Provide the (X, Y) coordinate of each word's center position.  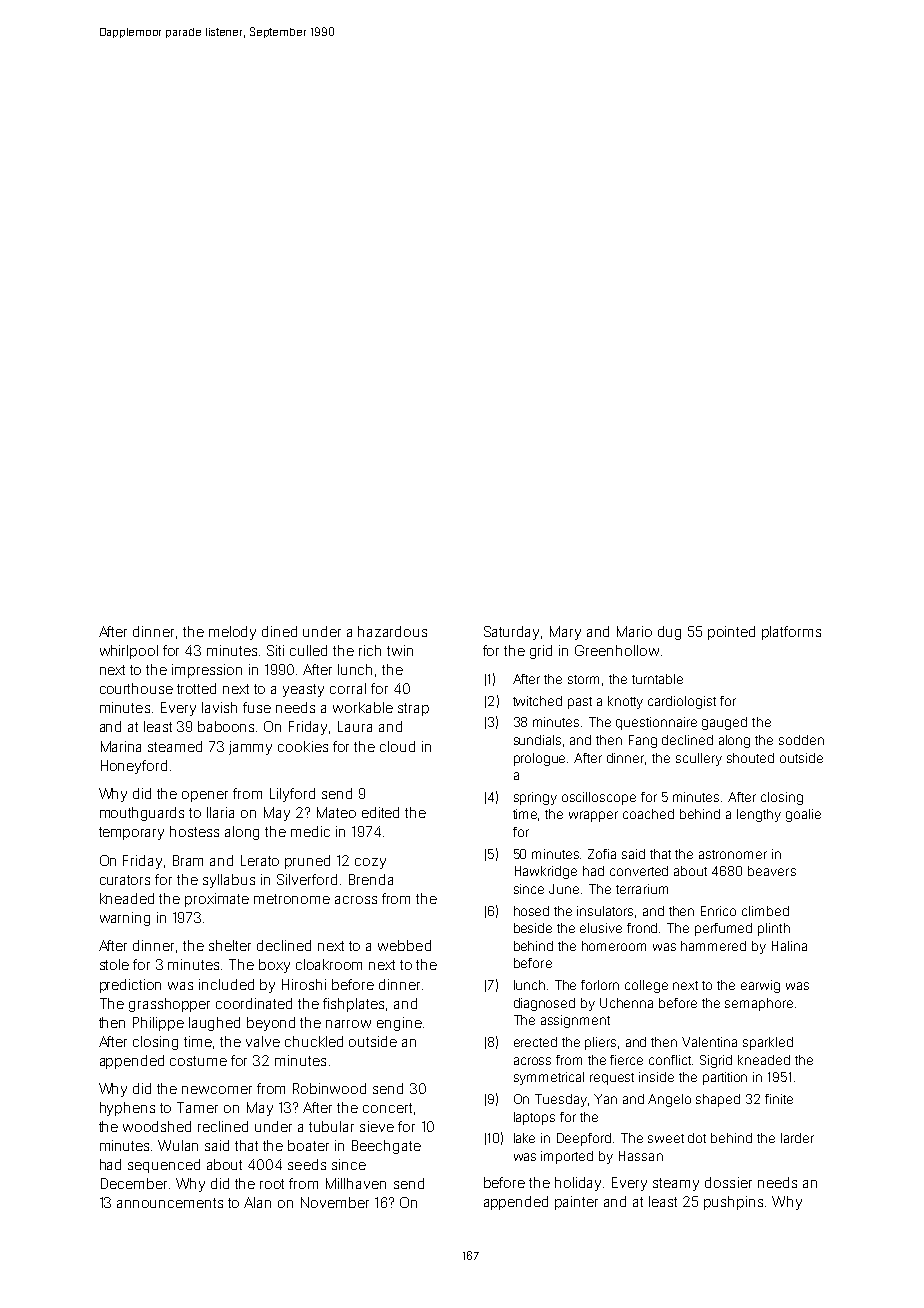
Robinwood (329, 1088)
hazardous (392, 631)
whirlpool (129, 652)
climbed (765, 911)
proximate (217, 900)
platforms (791, 633)
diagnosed (544, 1004)
